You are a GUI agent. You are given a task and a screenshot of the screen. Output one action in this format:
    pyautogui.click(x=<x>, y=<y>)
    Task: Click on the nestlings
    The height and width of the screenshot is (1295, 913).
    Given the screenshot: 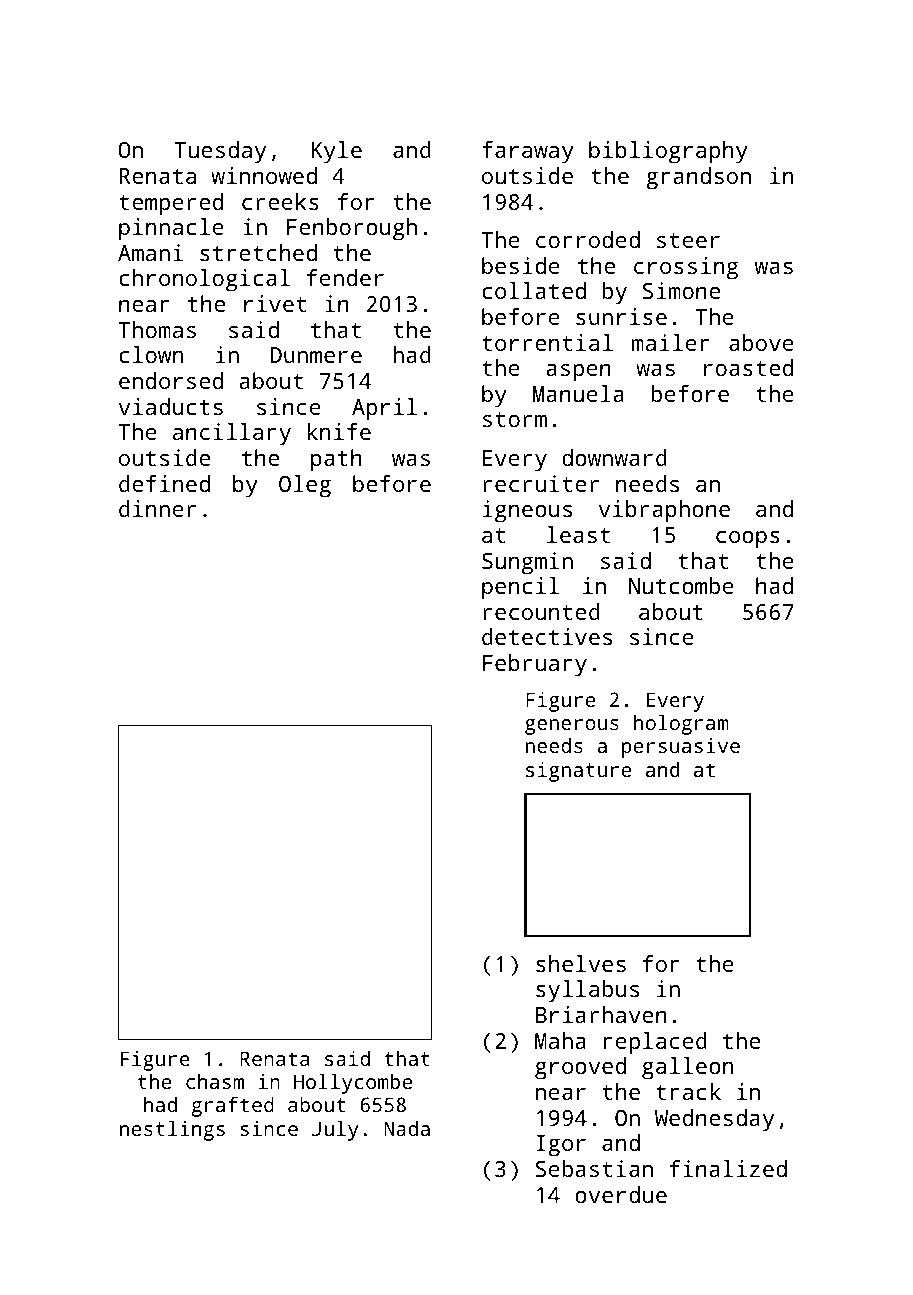 What is the action you would take?
    pyautogui.click(x=172, y=1130)
